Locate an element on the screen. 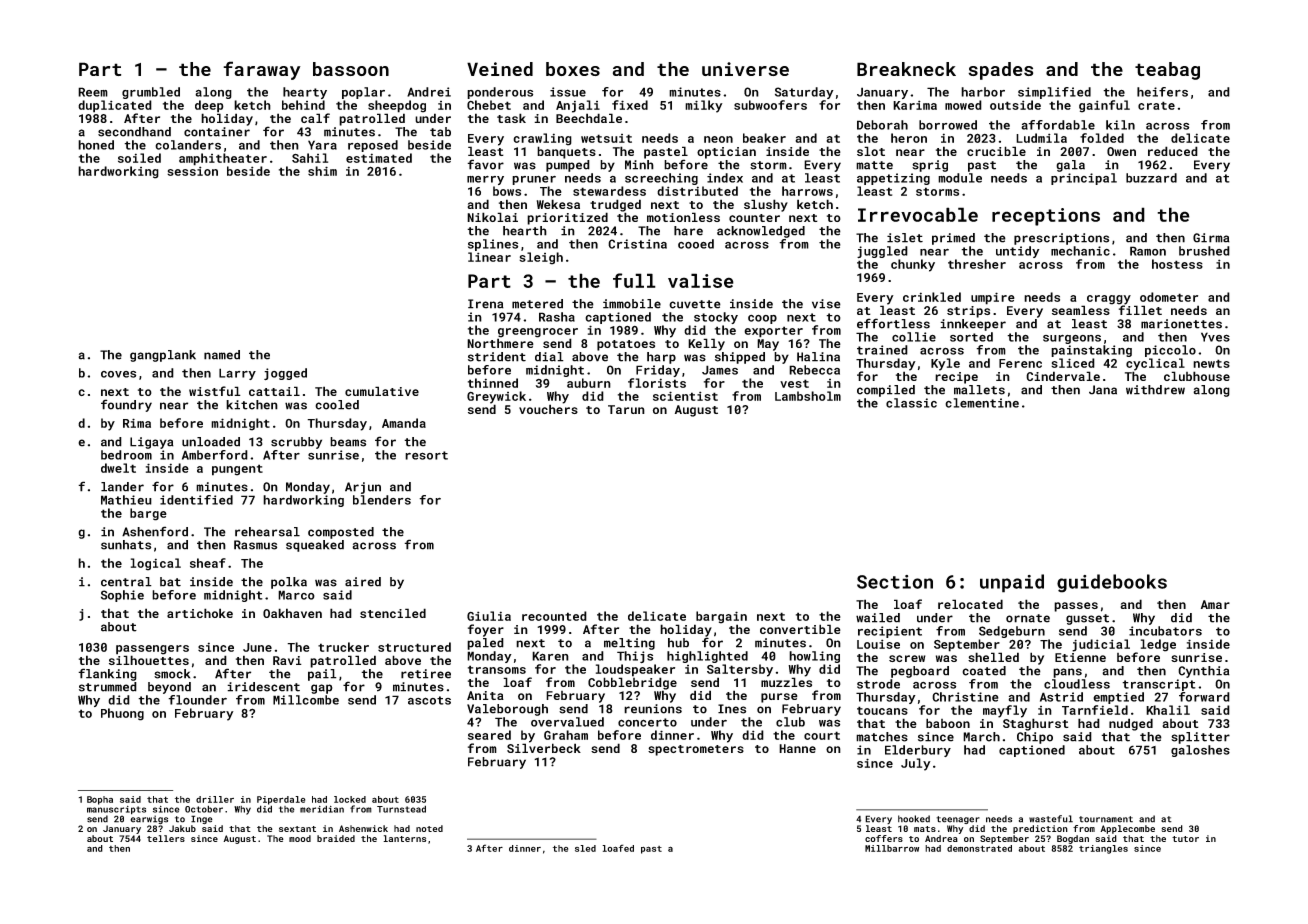  mood is located at coordinates (300, 838).
